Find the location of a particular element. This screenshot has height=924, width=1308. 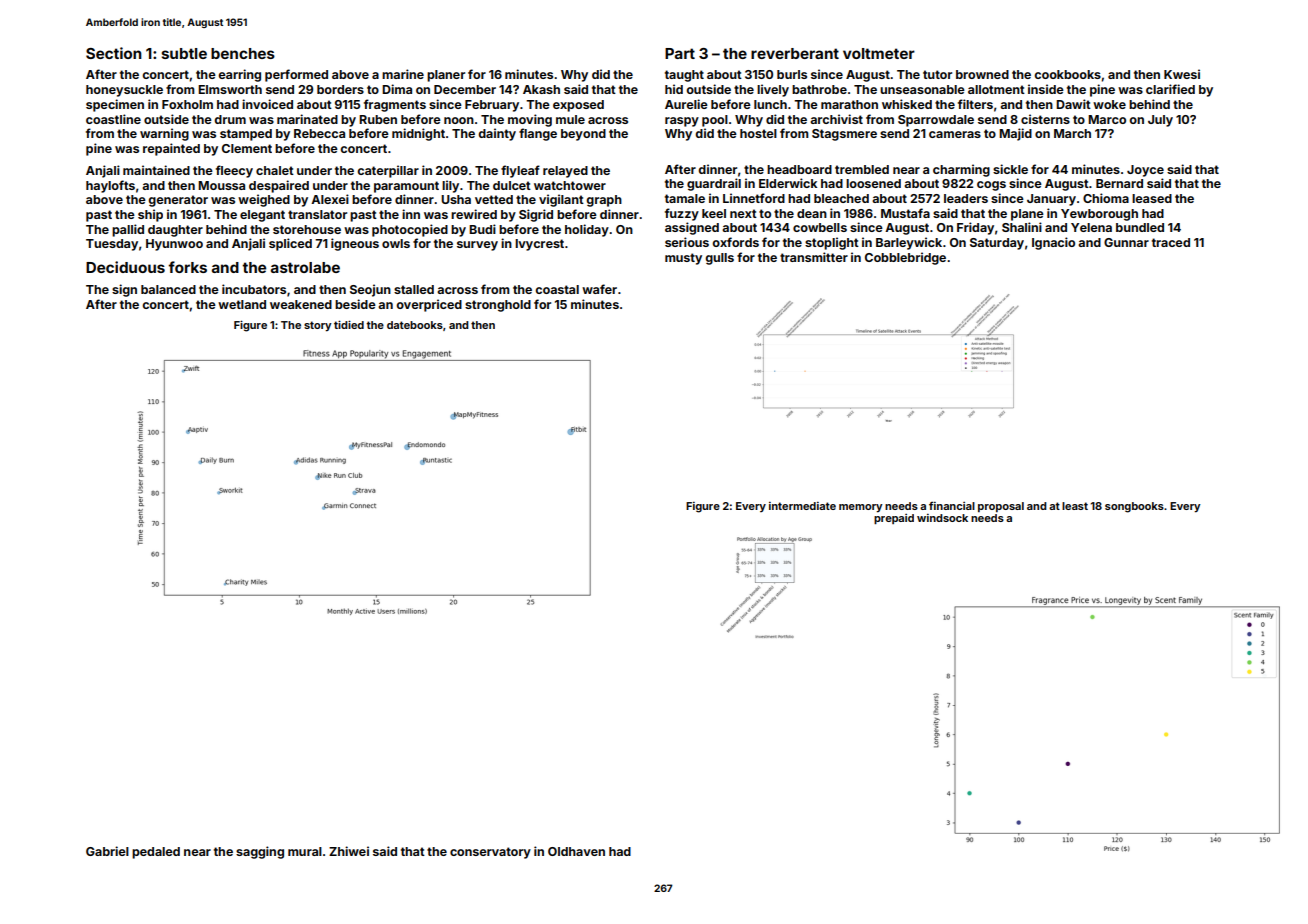

pedaled is located at coordinates (156, 853).
